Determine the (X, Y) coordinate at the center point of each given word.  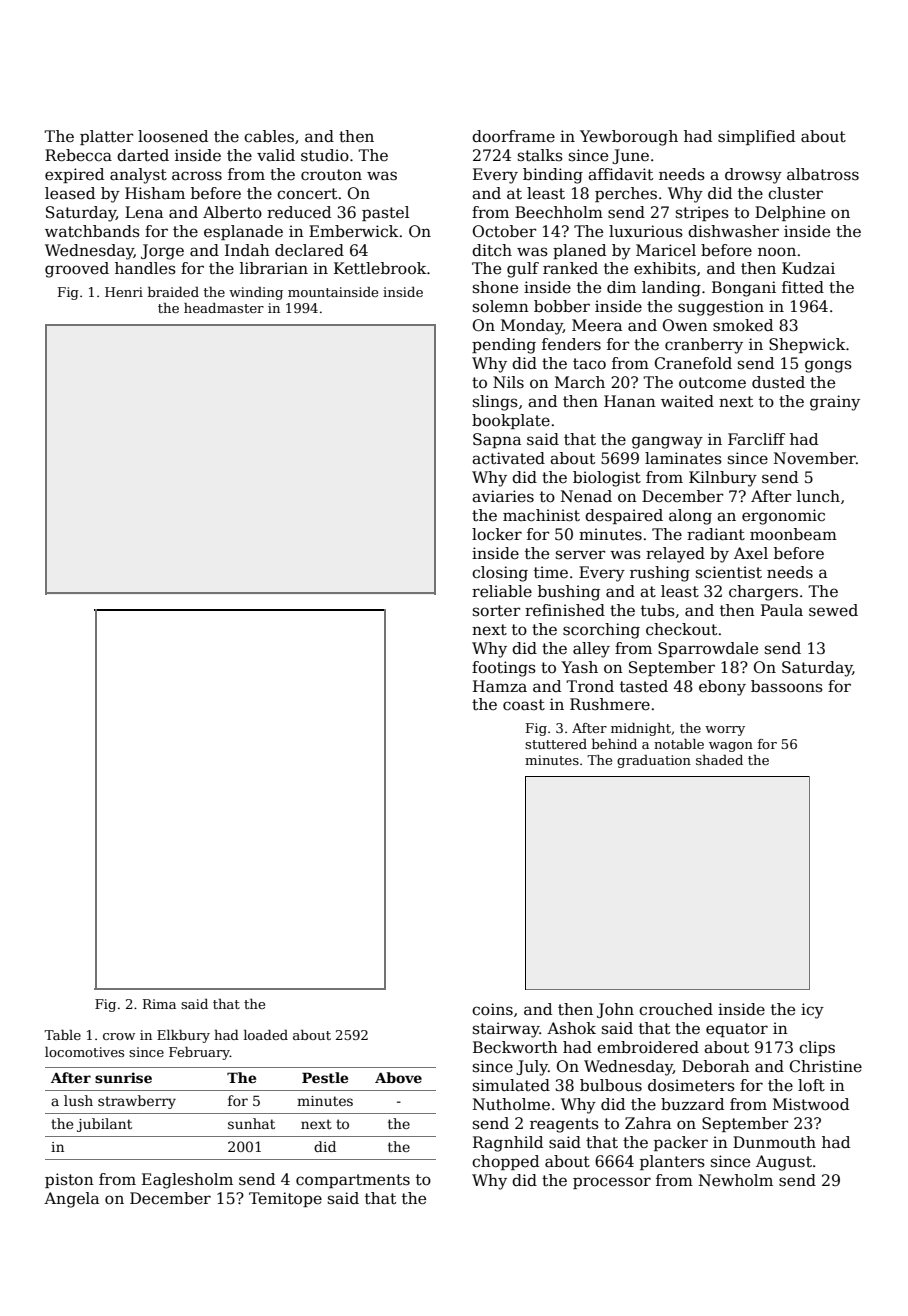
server (581, 555)
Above (398, 1077)
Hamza (500, 686)
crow (119, 1036)
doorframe (513, 136)
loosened (173, 136)
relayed (675, 555)
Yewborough (629, 138)
